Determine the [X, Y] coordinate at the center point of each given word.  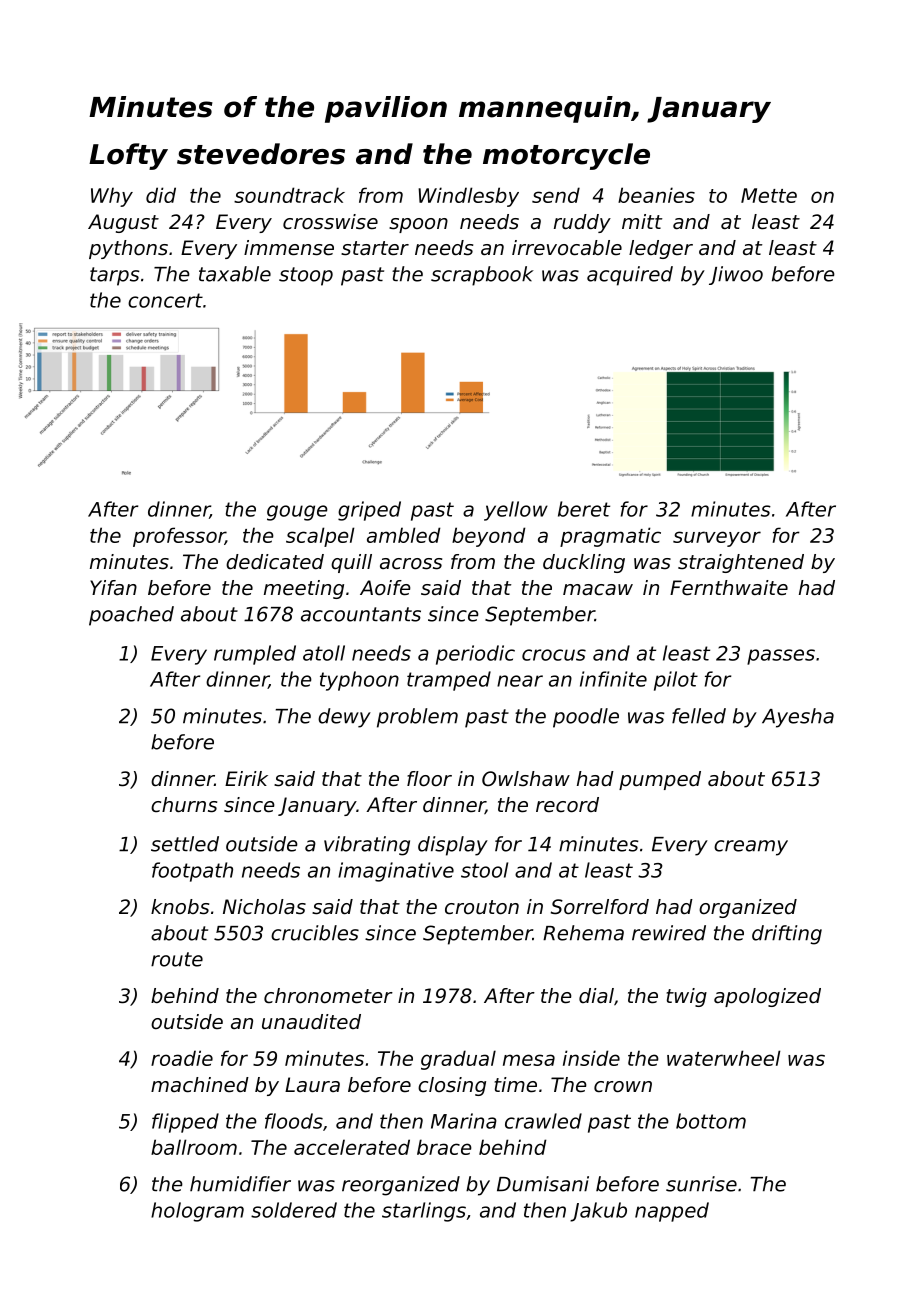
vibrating [367, 846]
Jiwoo [736, 275]
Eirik [246, 778]
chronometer [328, 996]
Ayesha [798, 718]
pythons [128, 249]
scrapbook [482, 276]
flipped [185, 1123]
